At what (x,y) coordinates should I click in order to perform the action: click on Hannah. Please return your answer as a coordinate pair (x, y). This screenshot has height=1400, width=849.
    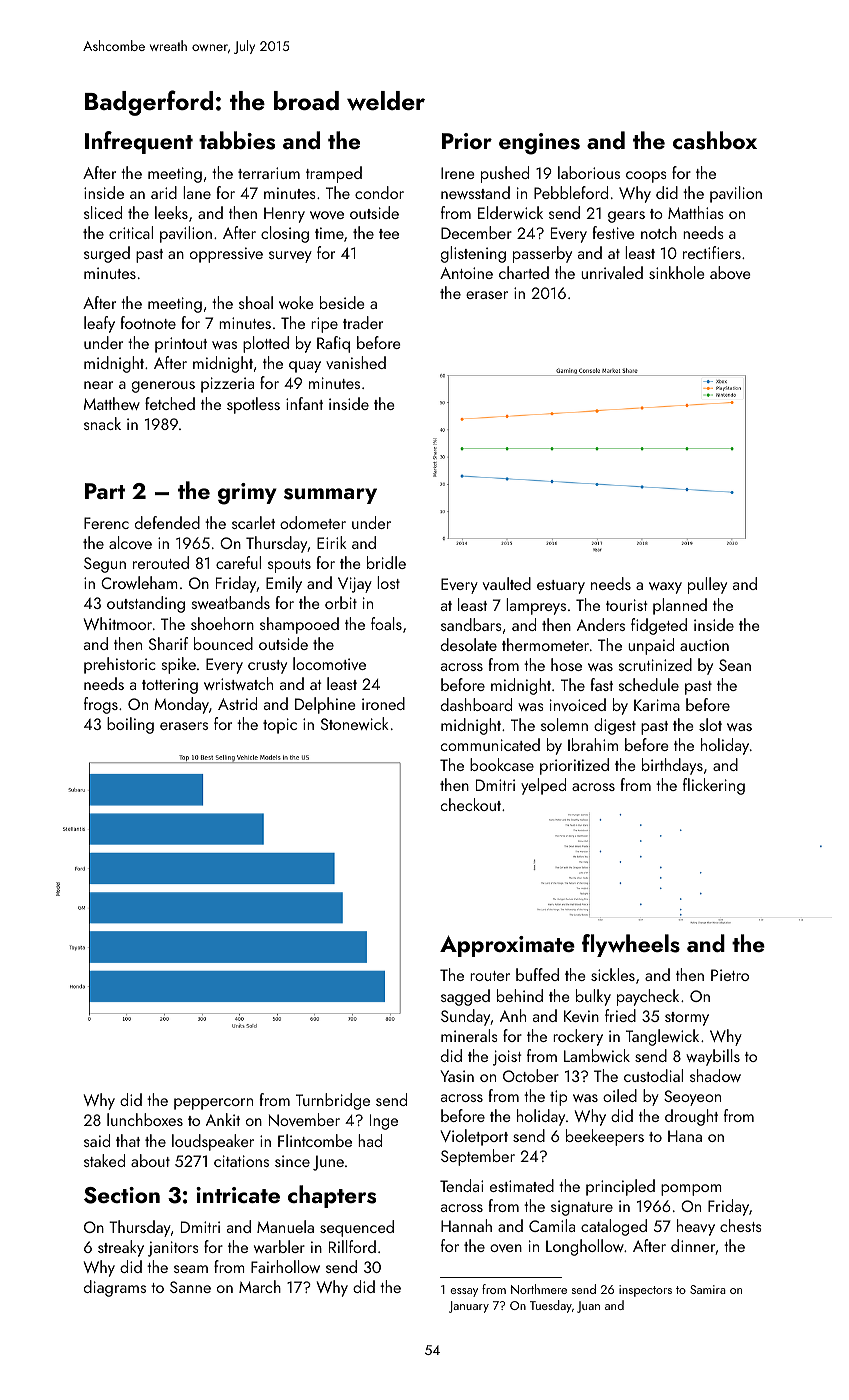
    Looking at the image, I should click on (466, 1225).
